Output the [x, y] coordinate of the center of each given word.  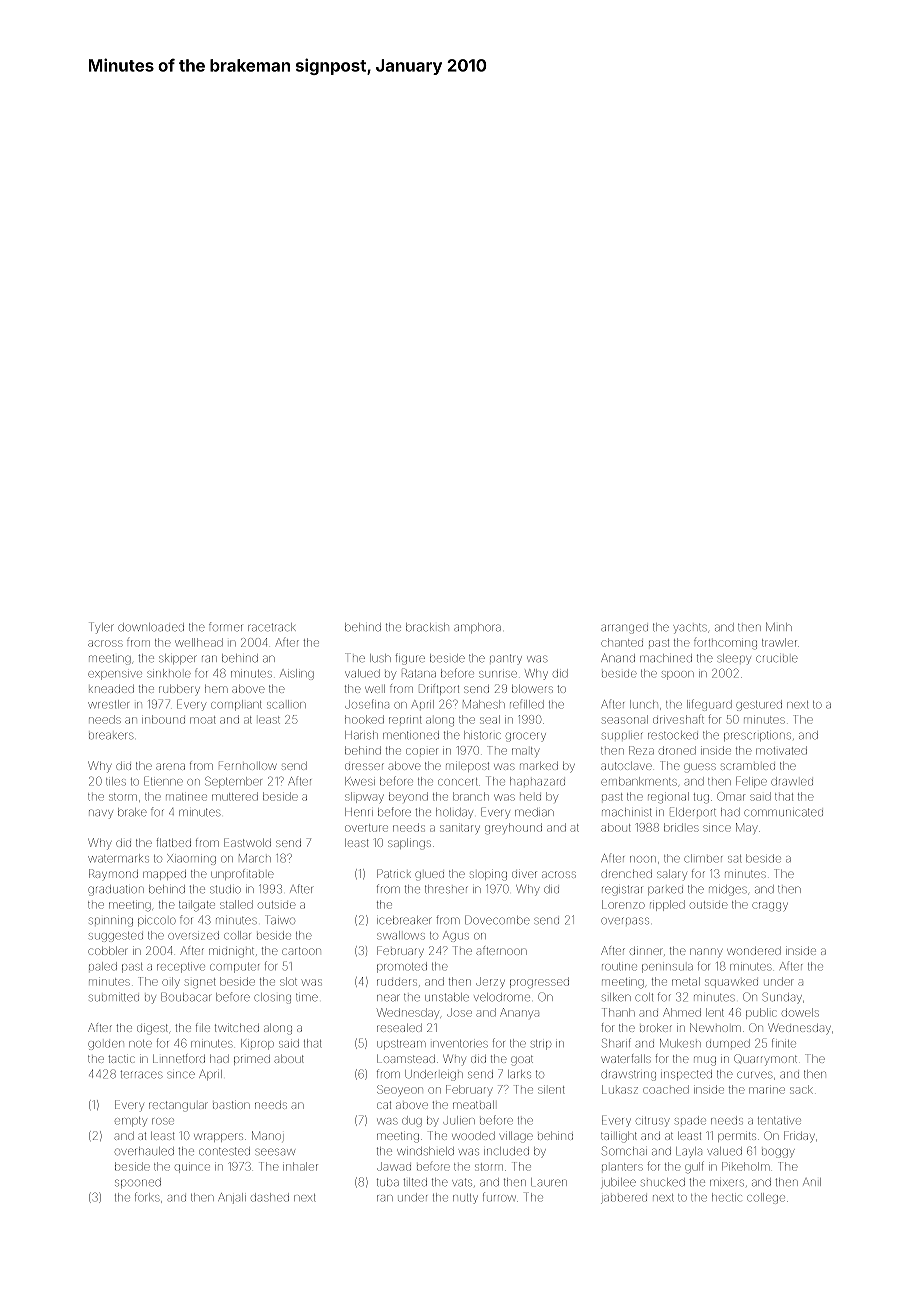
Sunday [782, 998]
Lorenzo [623, 904]
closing [272, 998]
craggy [770, 907]
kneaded [111, 689]
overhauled [144, 1151]
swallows [401, 935]
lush [380, 658]
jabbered [624, 1199]
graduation [116, 890]
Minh [779, 626]
